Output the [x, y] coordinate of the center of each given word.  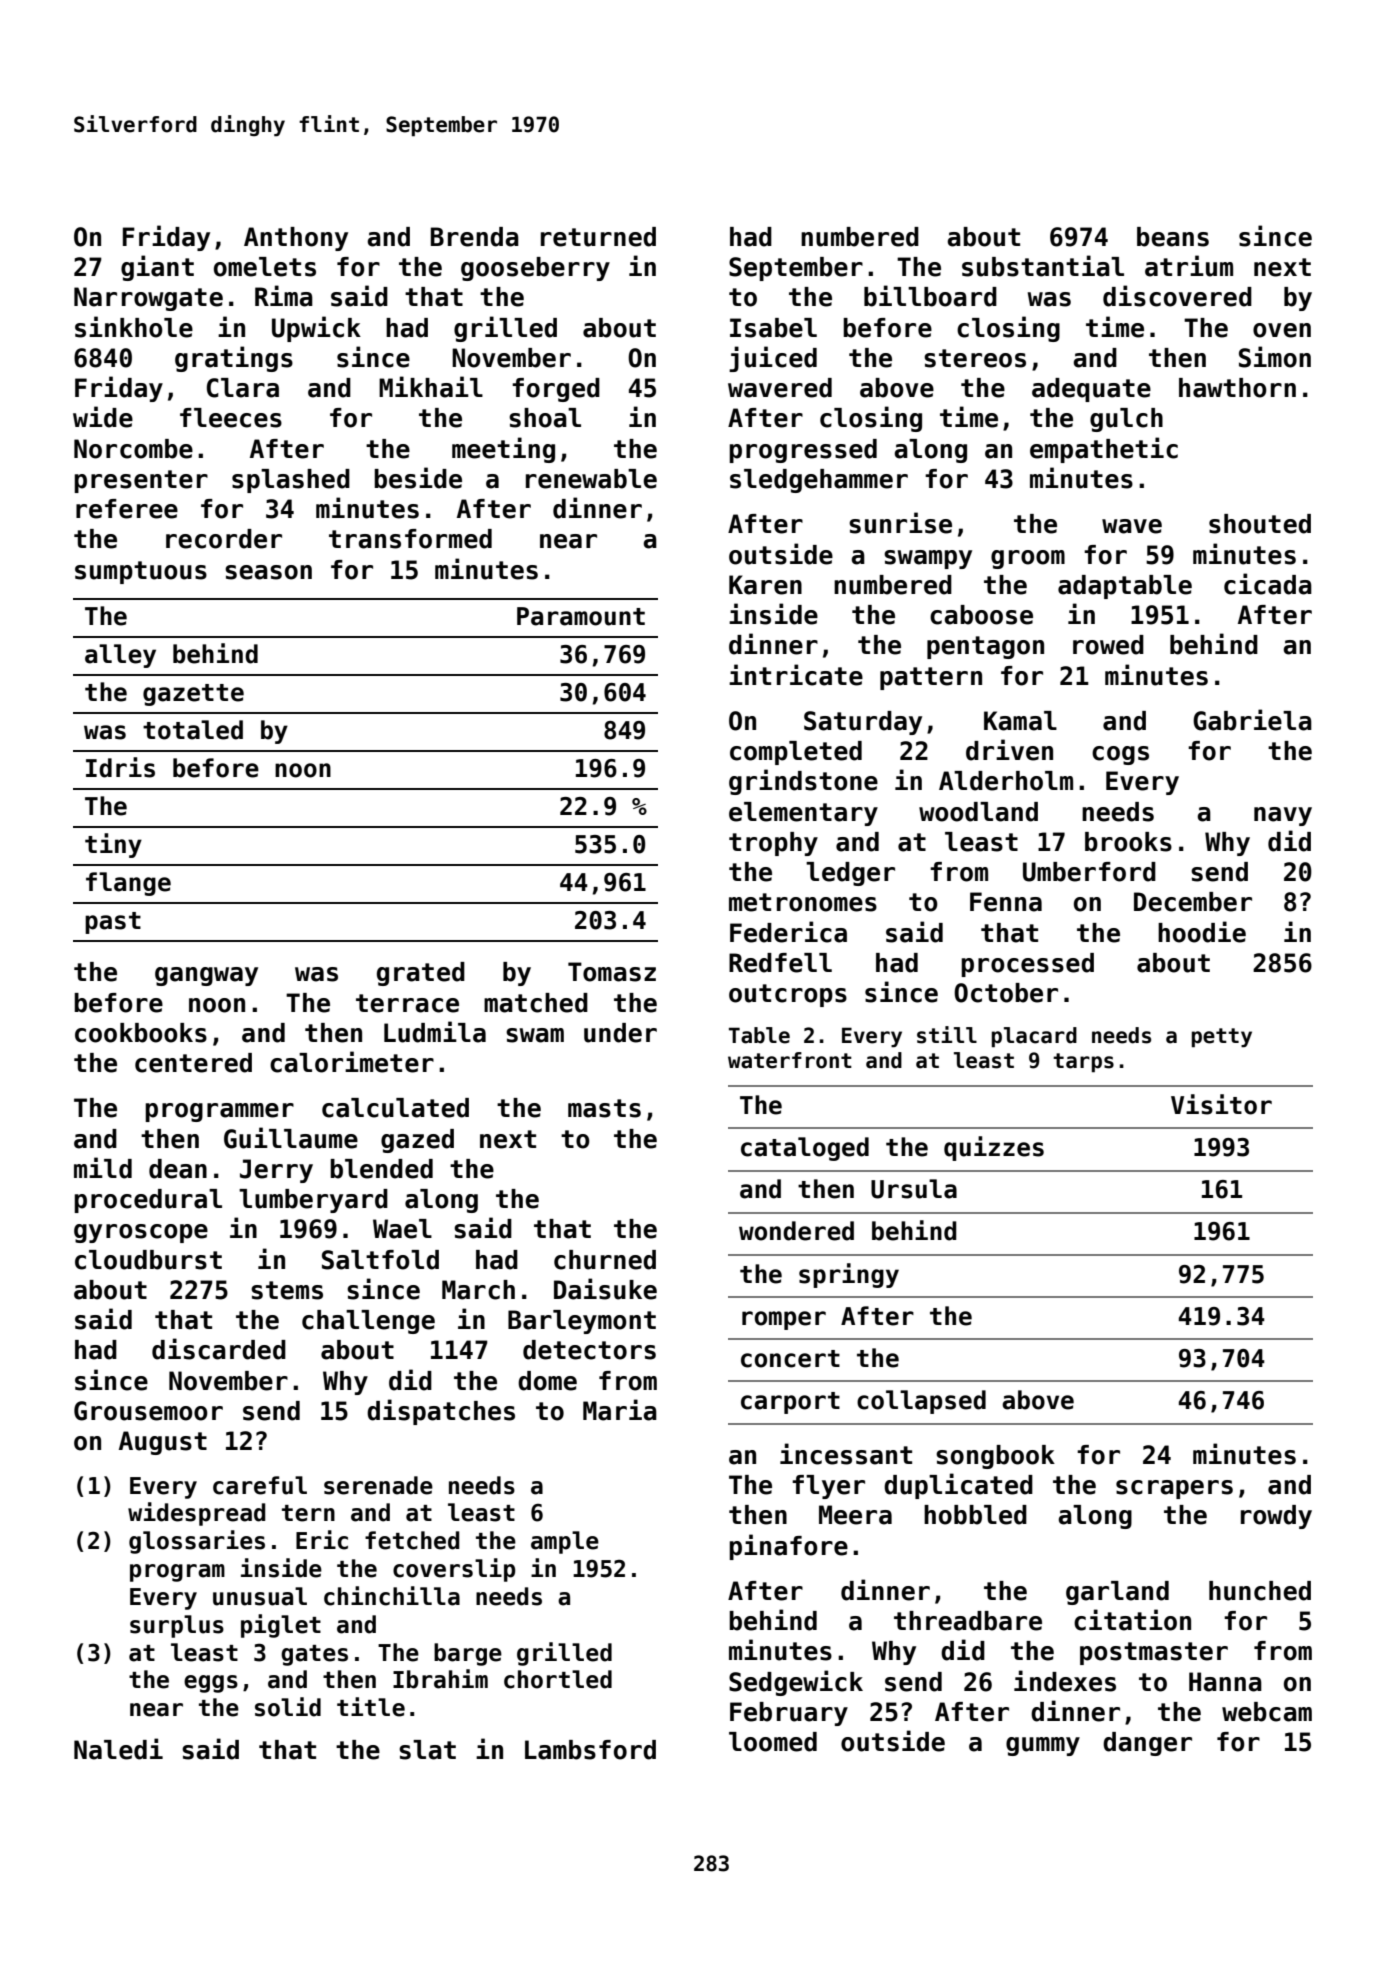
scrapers [1174, 1489]
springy [849, 1275]
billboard [930, 296]
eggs [211, 1684]
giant [157, 268]
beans [1173, 237]
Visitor [1221, 1104]
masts [604, 1108]
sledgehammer [819, 481]
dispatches [441, 1412]
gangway [206, 976]
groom [1028, 559]
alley [120, 656]
